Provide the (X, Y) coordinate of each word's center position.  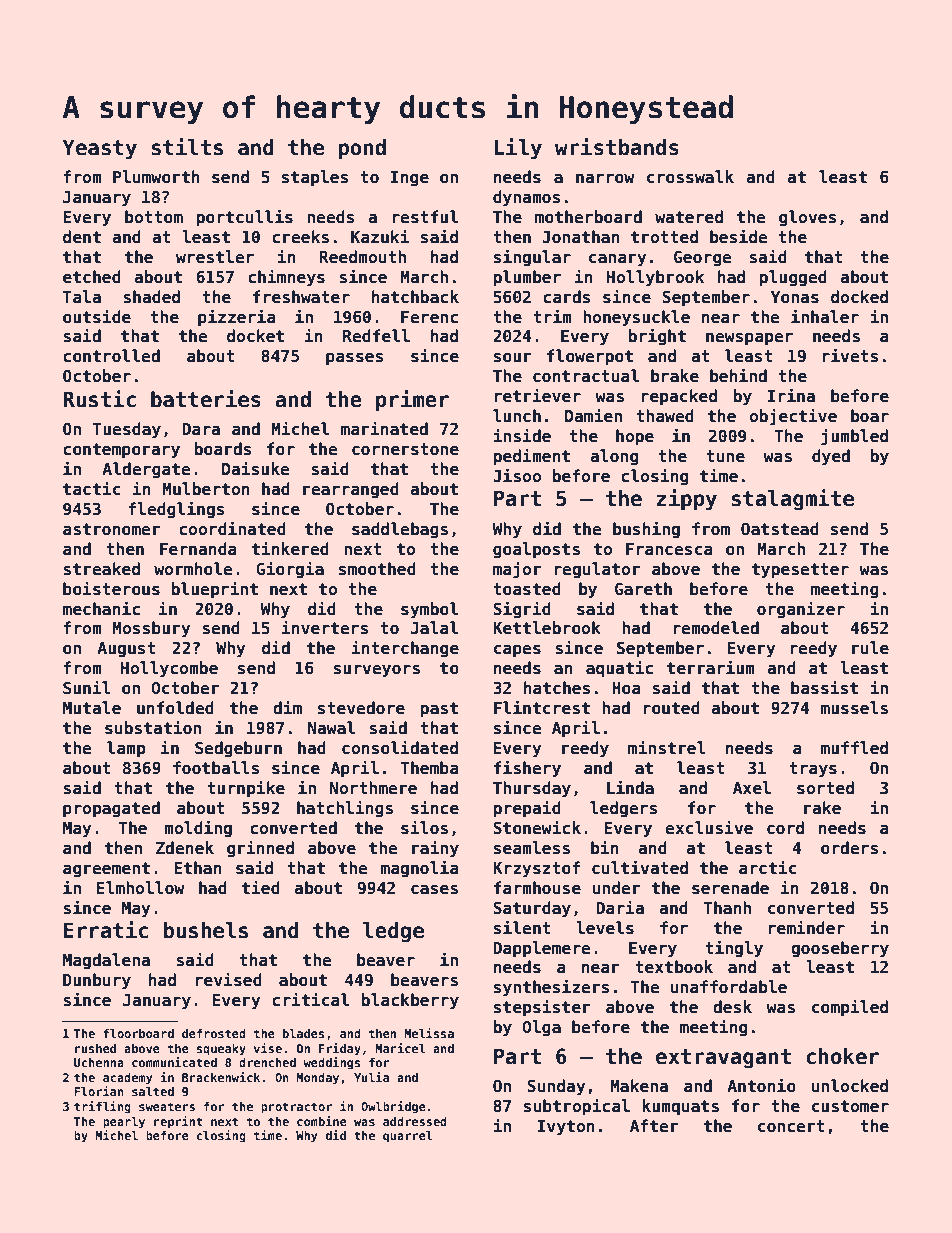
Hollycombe (169, 669)
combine (322, 1121)
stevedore (361, 708)
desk (732, 1007)
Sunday (556, 1087)
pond (362, 149)
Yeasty (99, 149)
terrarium (711, 667)
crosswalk (690, 177)
